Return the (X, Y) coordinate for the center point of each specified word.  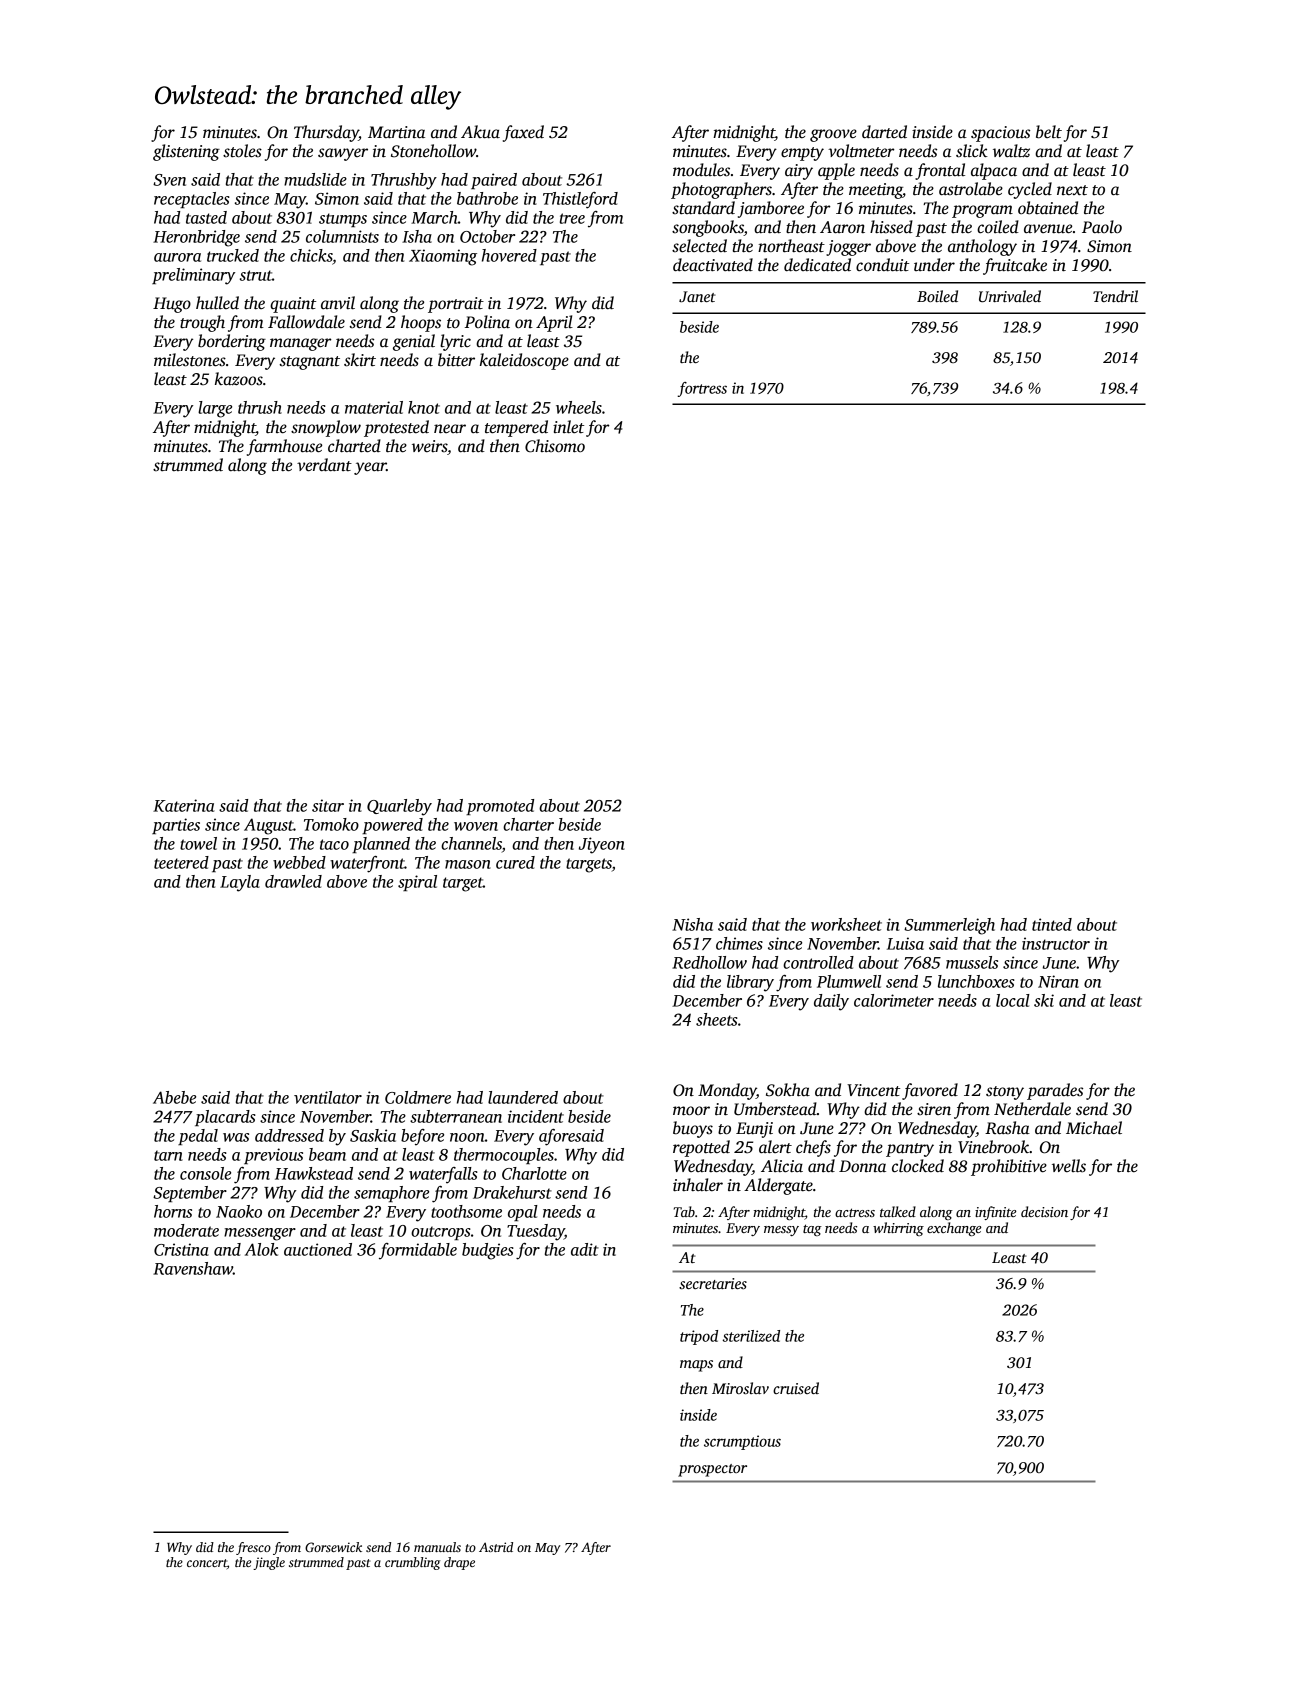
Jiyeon (602, 845)
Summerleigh (949, 926)
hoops (421, 323)
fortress (702, 389)
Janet (697, 296)
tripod (699, 1337)
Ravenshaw (193, 1268)
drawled (293, 881)
